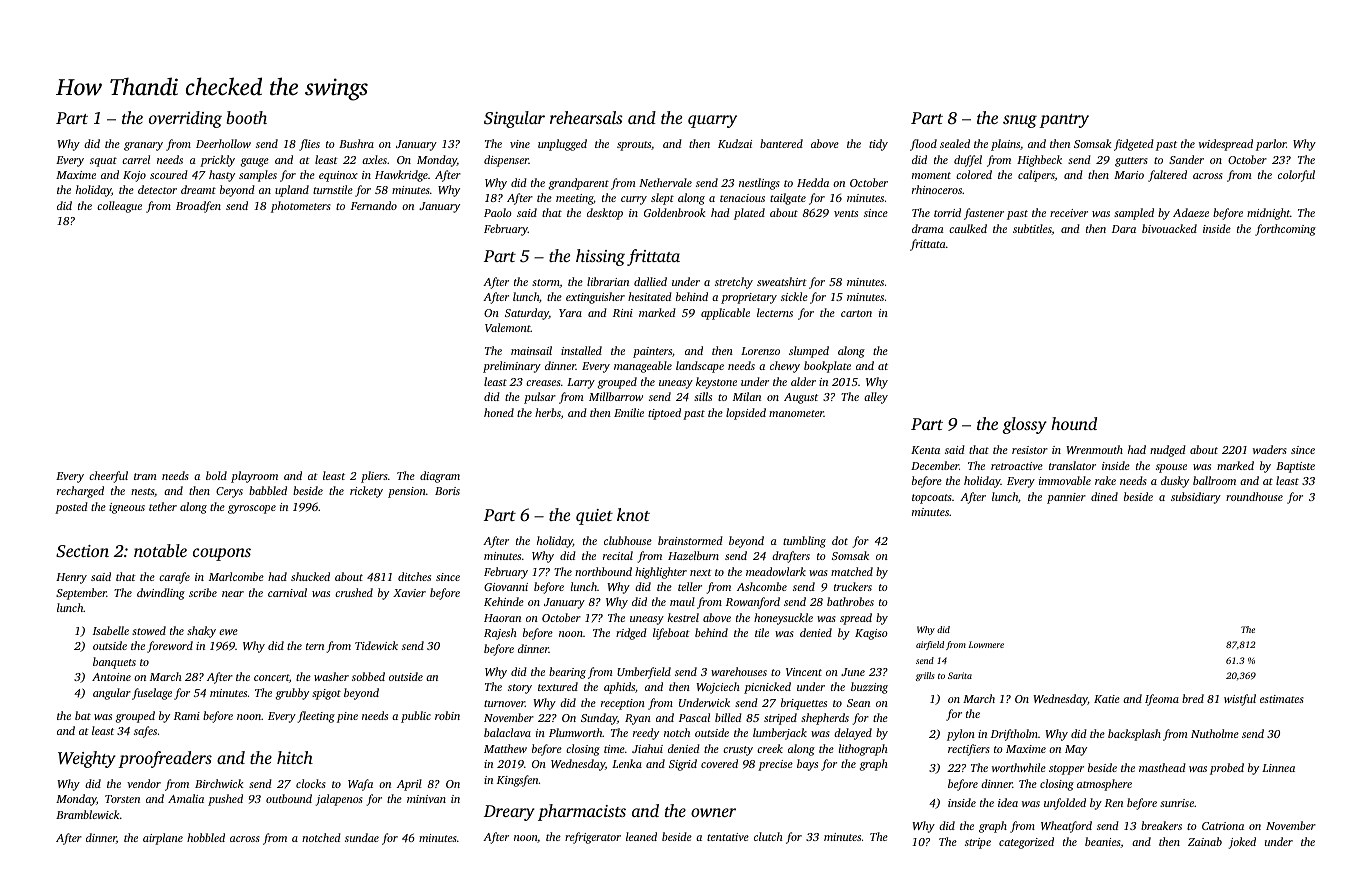 Image resolution: width=1372 pixels, height=887 pixels. What do you see at coordinates (362, 837) in the image?
I see `sundae` at bounding box center [362, 837].
